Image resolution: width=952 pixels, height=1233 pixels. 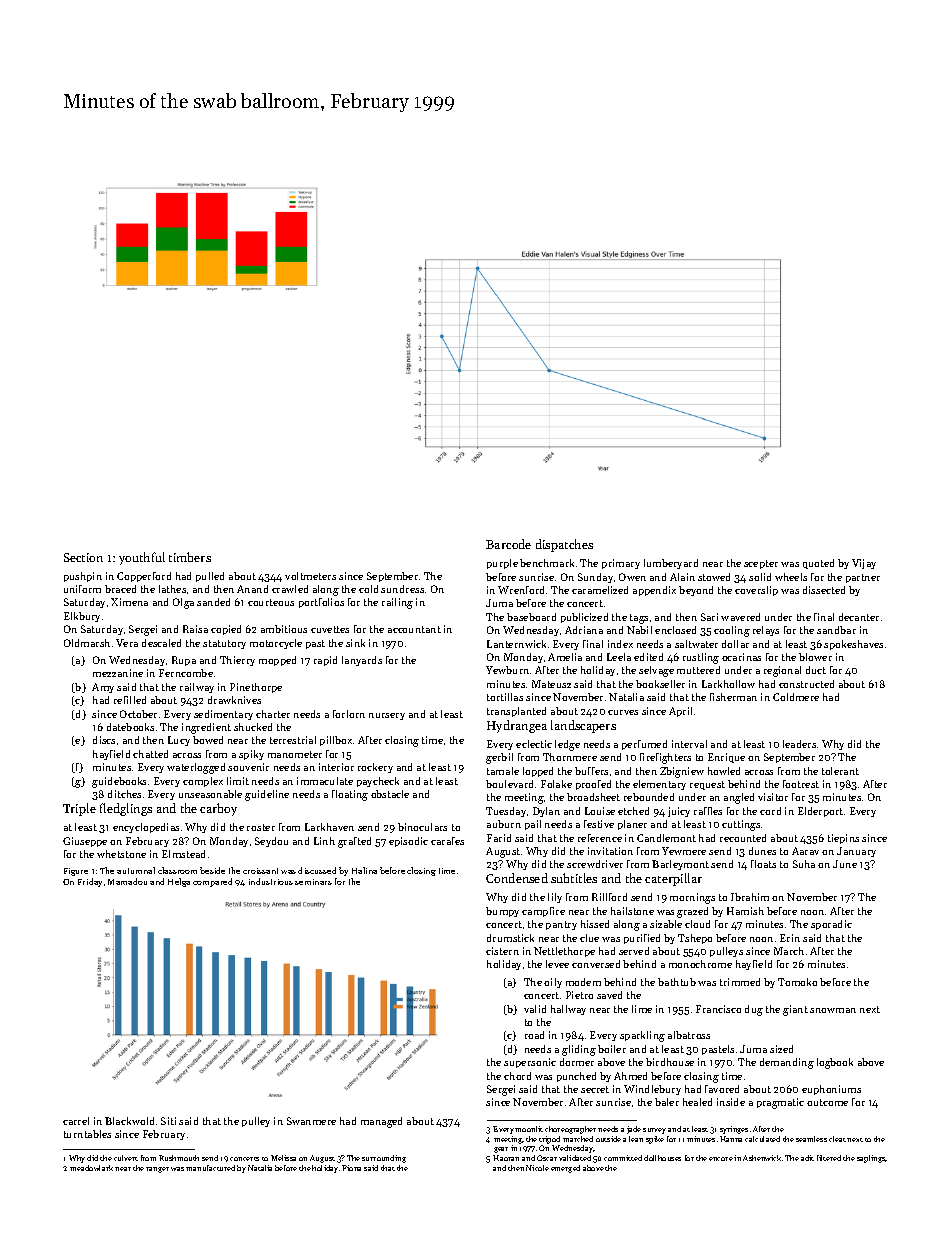 I want to click on binoculars, so click(x=422, y=827).
